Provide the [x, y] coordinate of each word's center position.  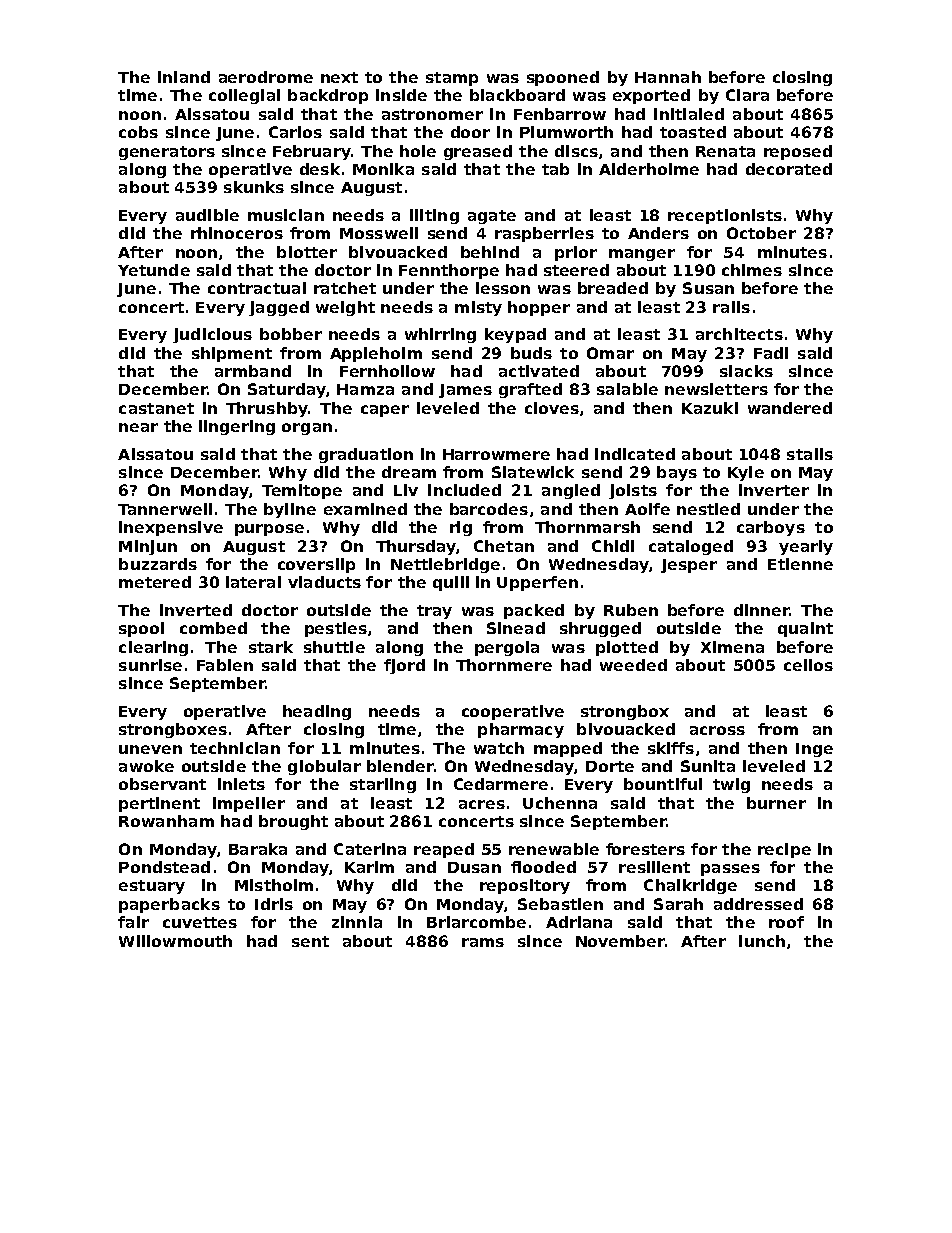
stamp [452, 79]
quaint [805, 629]
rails [731, 307]
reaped [444, 850]
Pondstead [164, 867]
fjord [404, 666]
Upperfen [537, 583]
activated [539, 371]
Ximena [732, 647]
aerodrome [266, 77]
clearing [153, 648]
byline [290, 510]
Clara [747, 95]
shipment [232, 354]
